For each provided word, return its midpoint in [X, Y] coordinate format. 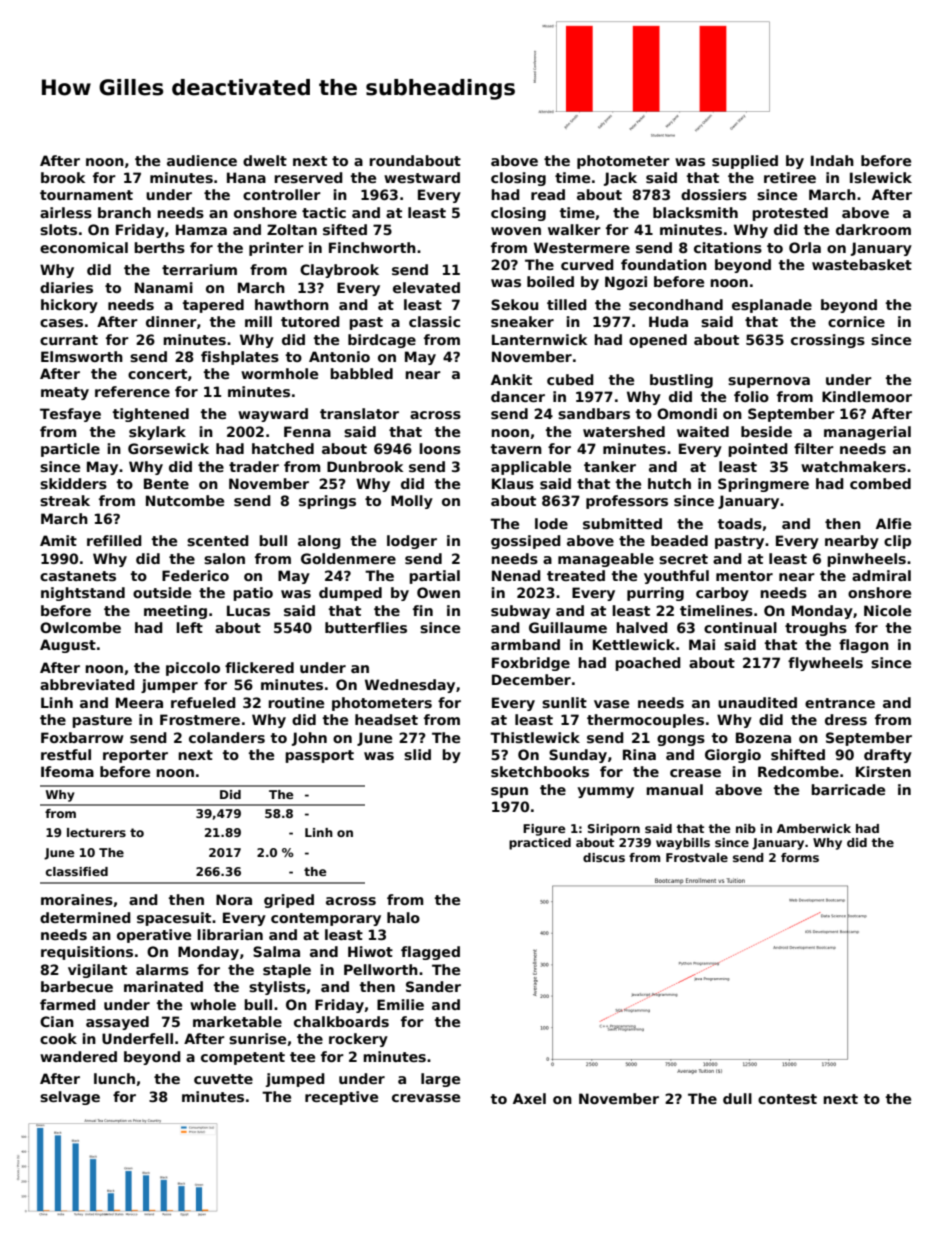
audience [202, 160]
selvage [70, 1098]
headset [386, 719]
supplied [745, 162]
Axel [529, 1098]
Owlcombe [80, 627]
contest [787, 1099]
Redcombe [798, 771]
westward [422, 177]
